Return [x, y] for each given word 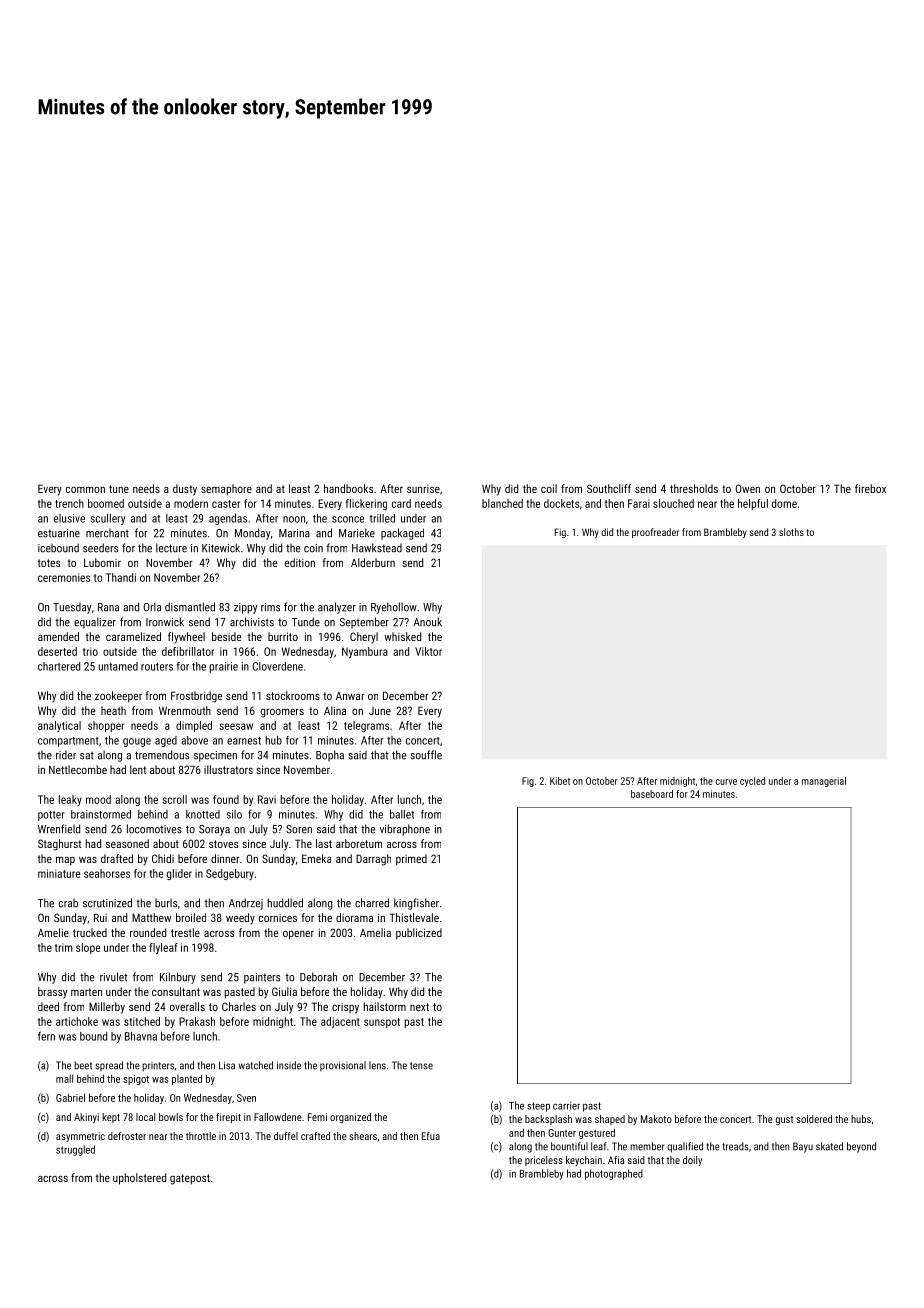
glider [179, 874]
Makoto [656, 1119]
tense [421, 1066]
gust [784, 1120]
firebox [870, 488]
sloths [791, 532]
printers [158, 1067]
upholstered [139, 1179]
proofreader [655, 533]
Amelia [375, 932]
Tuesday [72, 608]
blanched [502, 503]
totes [49, 563]
